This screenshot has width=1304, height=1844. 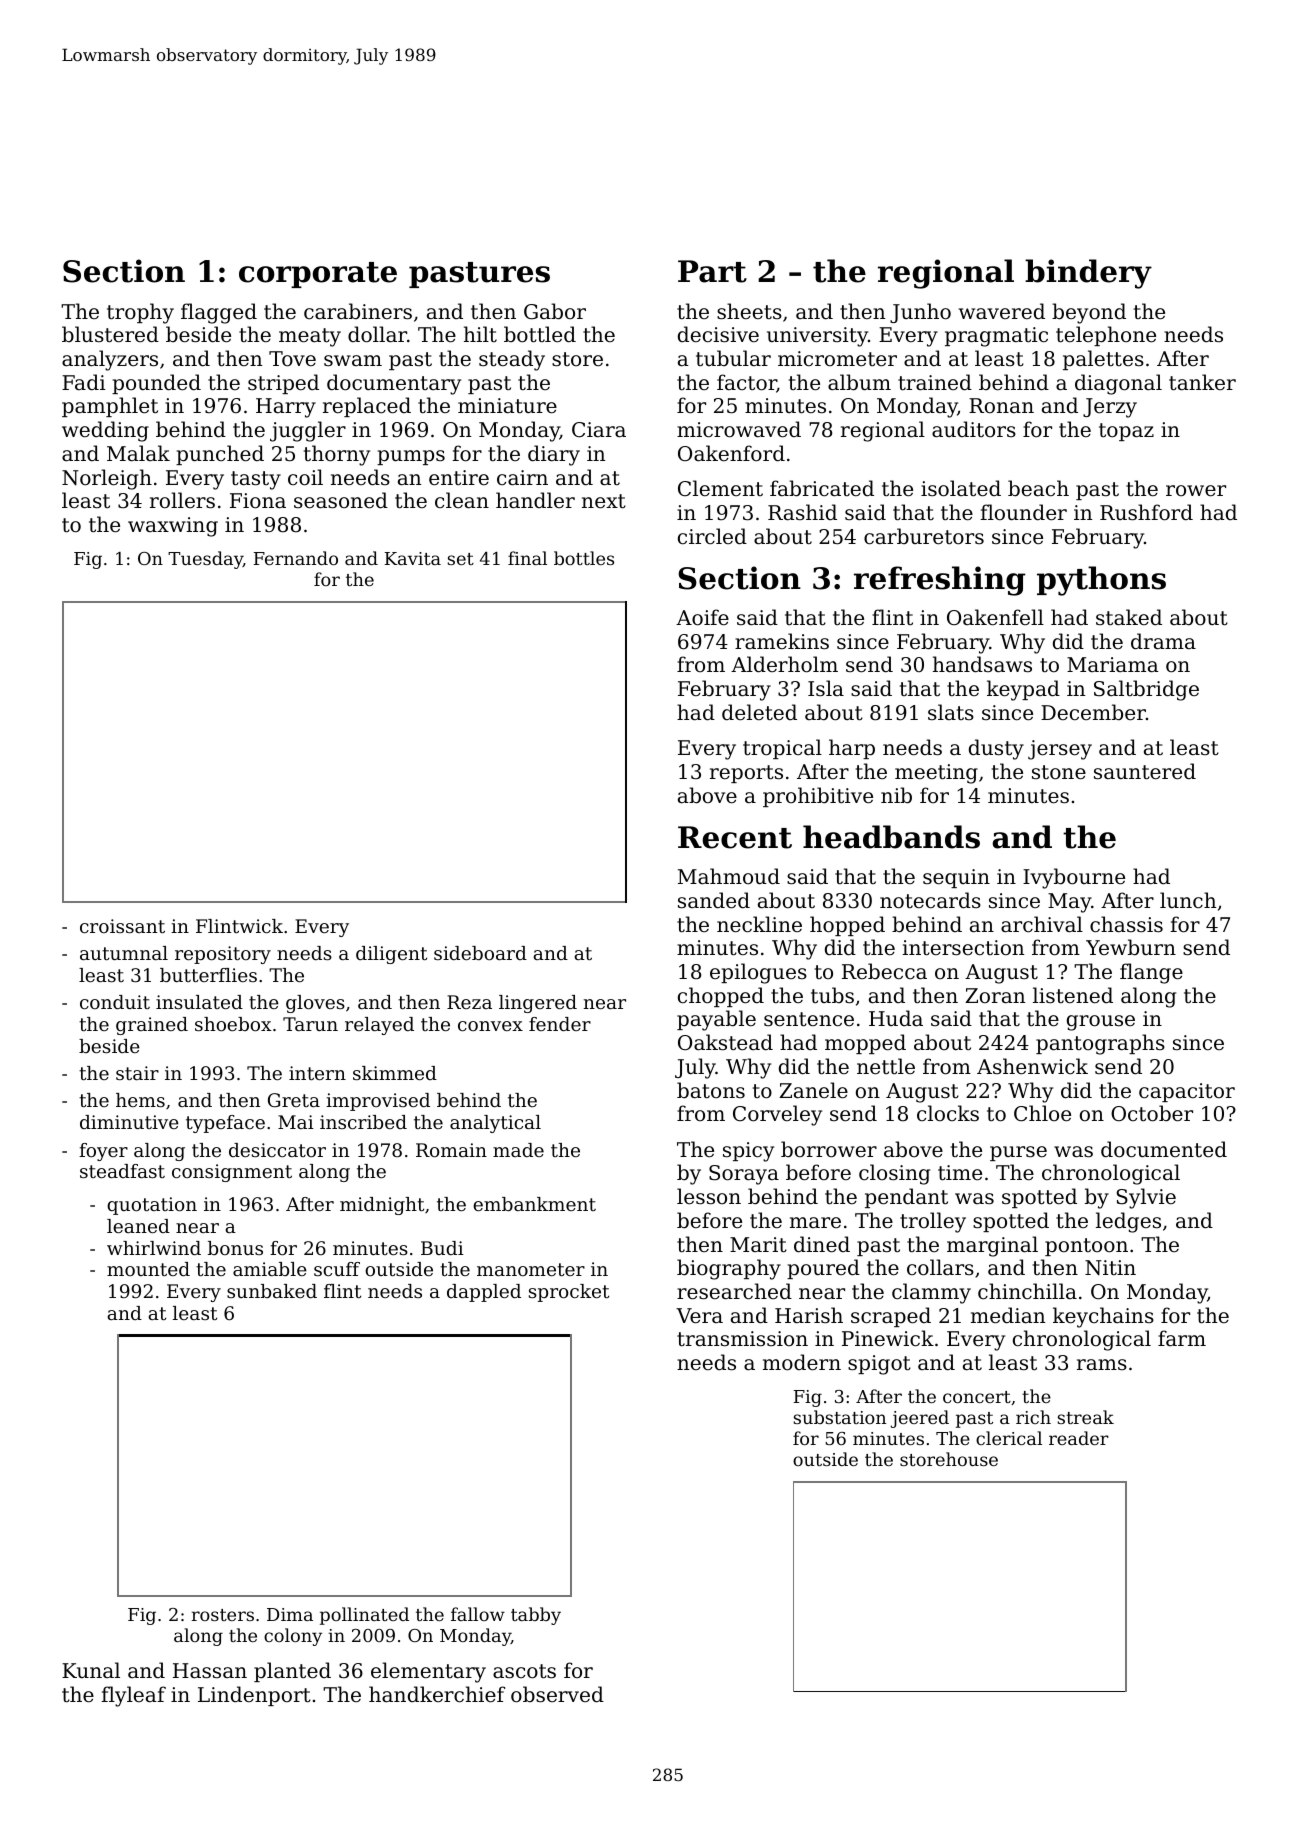 What do you see at coordinates (569, 1293) in the screenshot?
I see `sprocket` at bounding box center [569, 1293].
